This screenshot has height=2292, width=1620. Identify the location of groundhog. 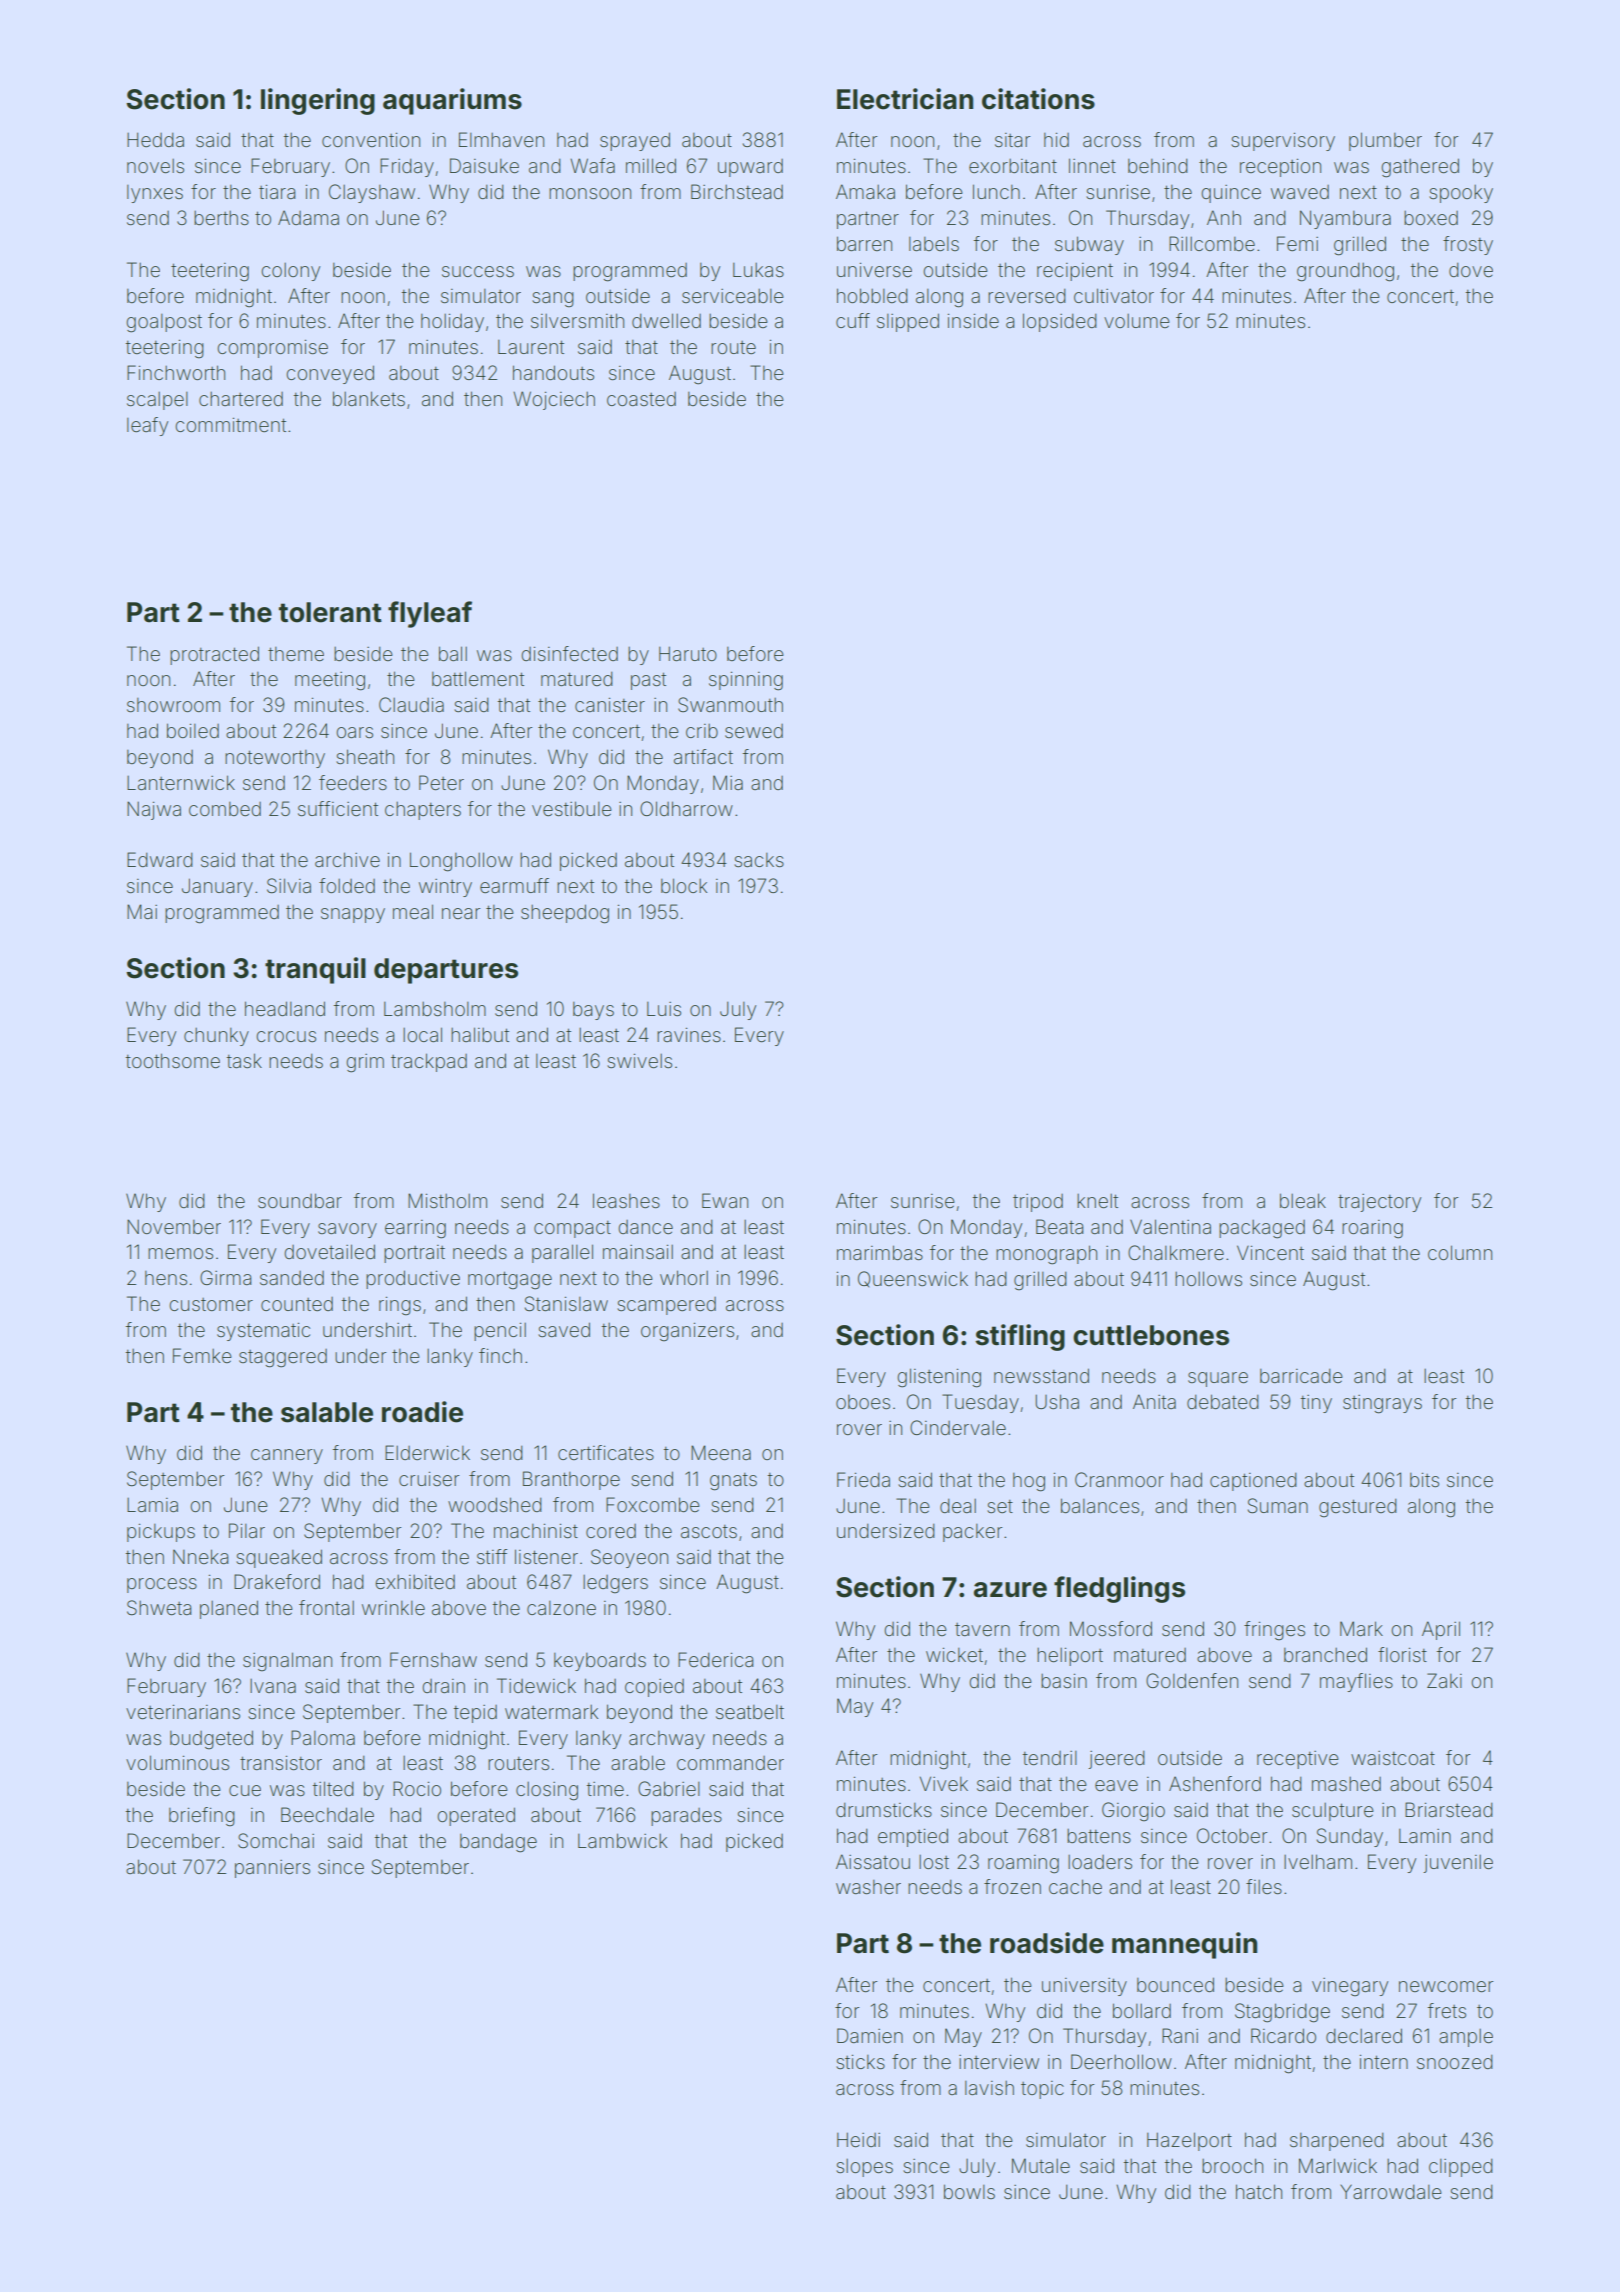
(1345, 272).
